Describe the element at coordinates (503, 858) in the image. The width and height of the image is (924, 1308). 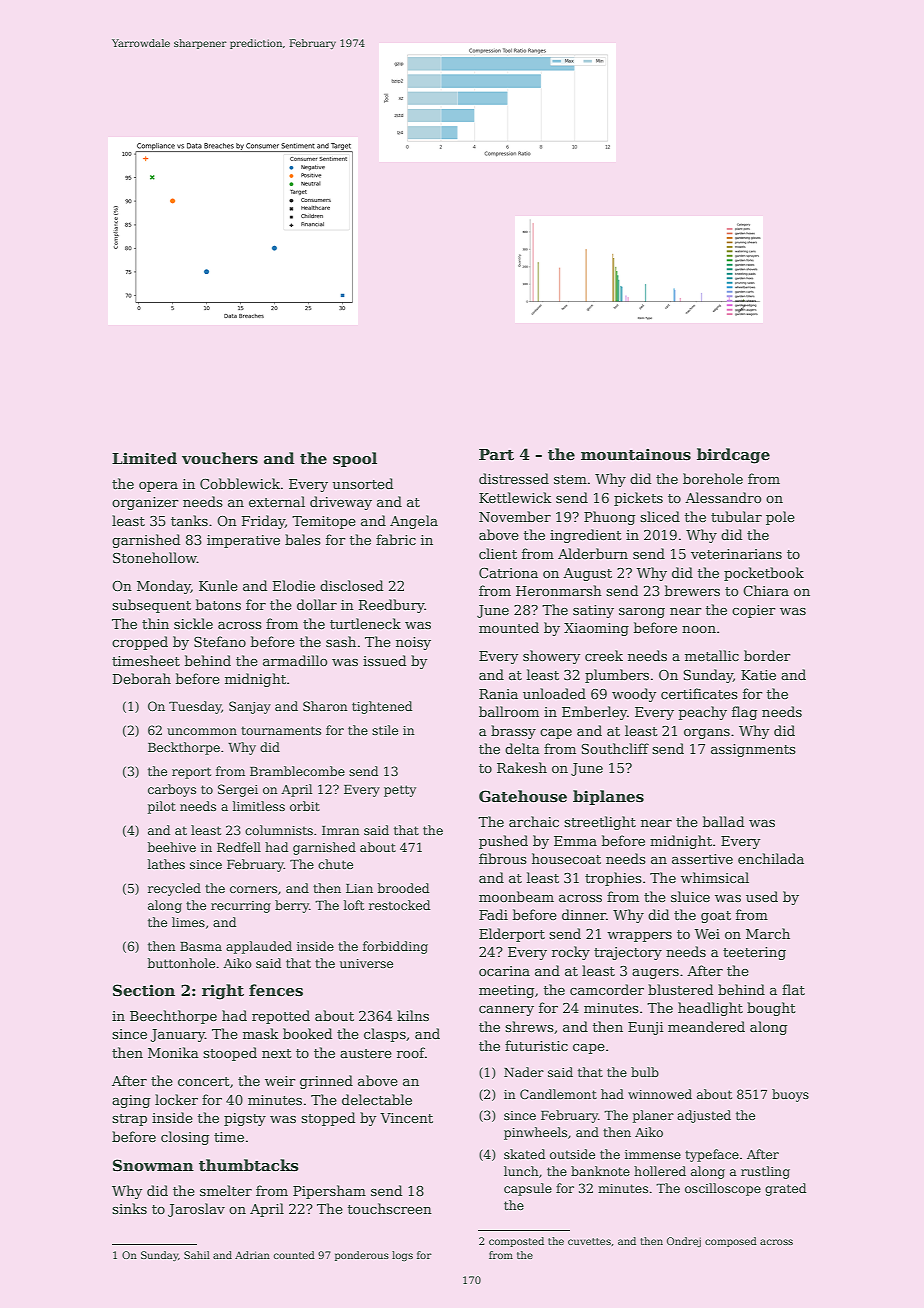
I see `fibrous` at that location.
